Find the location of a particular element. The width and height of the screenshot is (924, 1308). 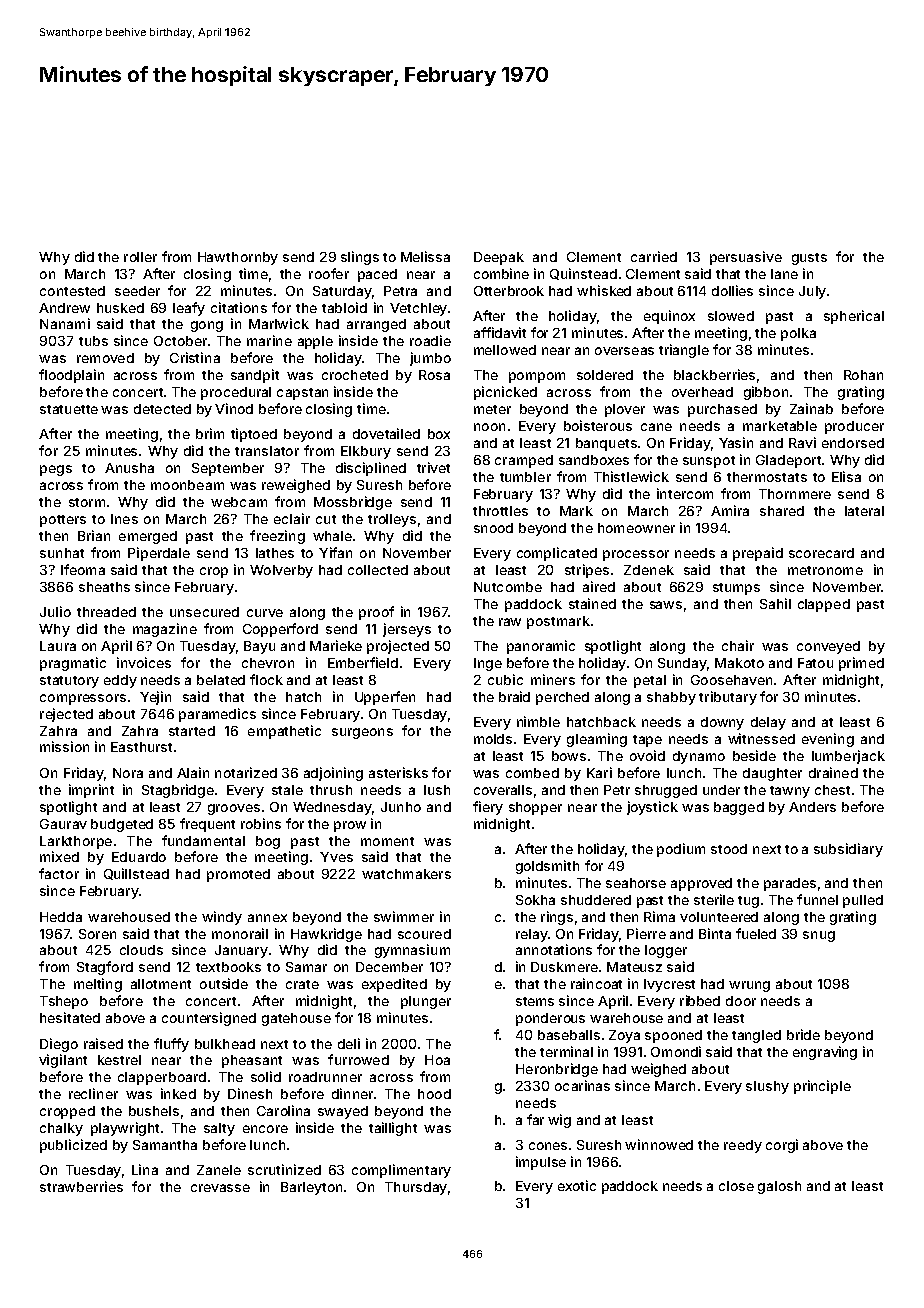

Melissa is located at coordinates (425, 256).
